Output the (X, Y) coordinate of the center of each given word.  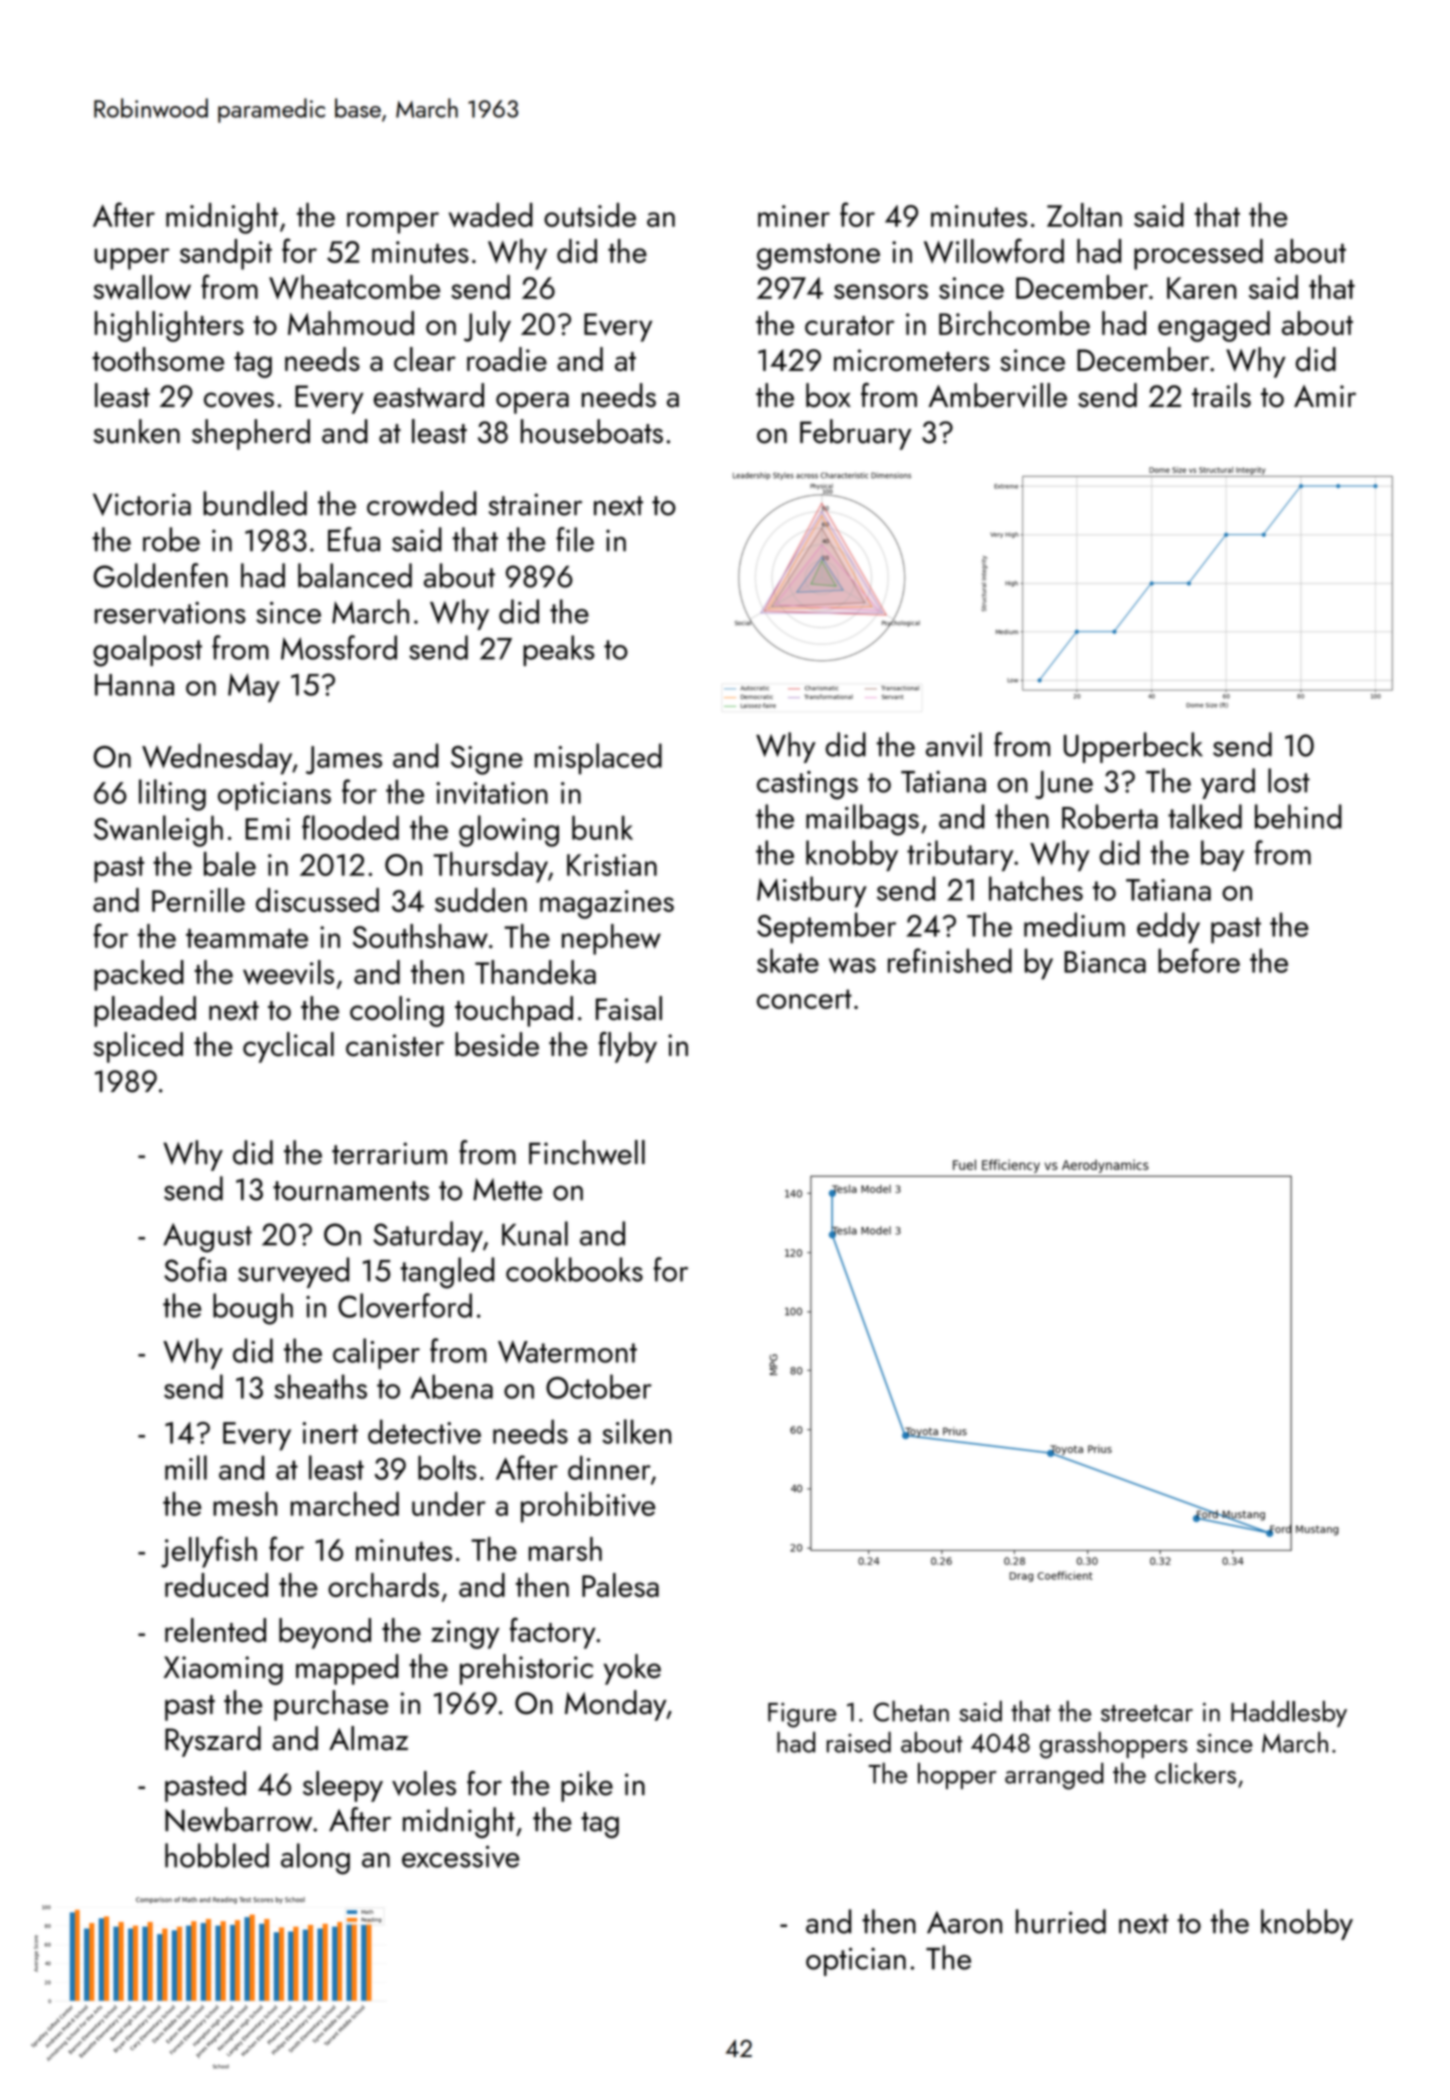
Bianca (1105, 962)
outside (590, 215)
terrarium (389, 1153)
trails (1221, 395)
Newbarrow (238, 1819)
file (575, 539)
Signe (487, 760)
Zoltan (1084, 215)
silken (636, 1431)
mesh (245, 1504)
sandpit (226, 254)
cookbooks (574, 1269)
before (1199, 960)
